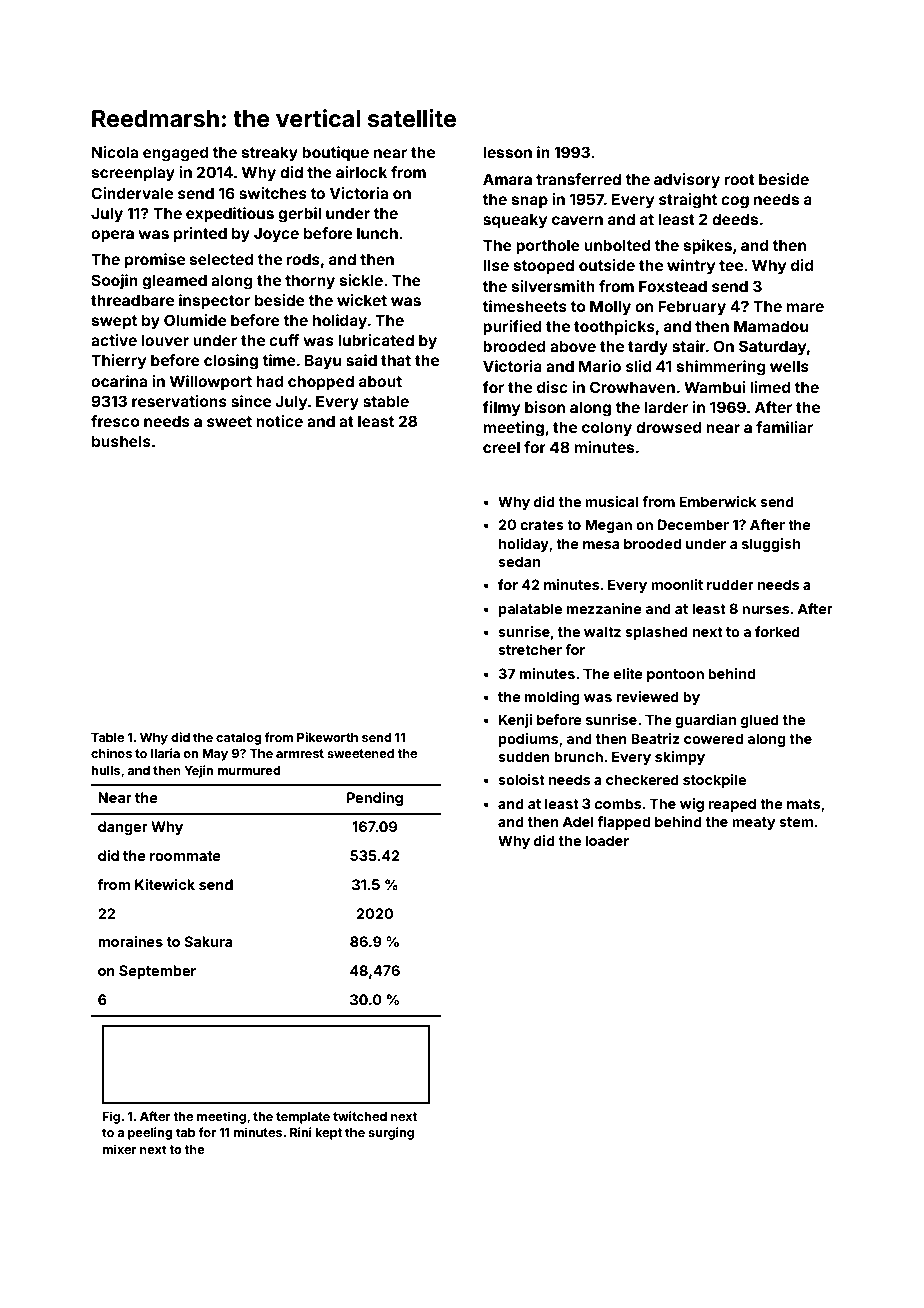 This page has width=924, height=1308. I want to click on lesson, so click(507, 152).
